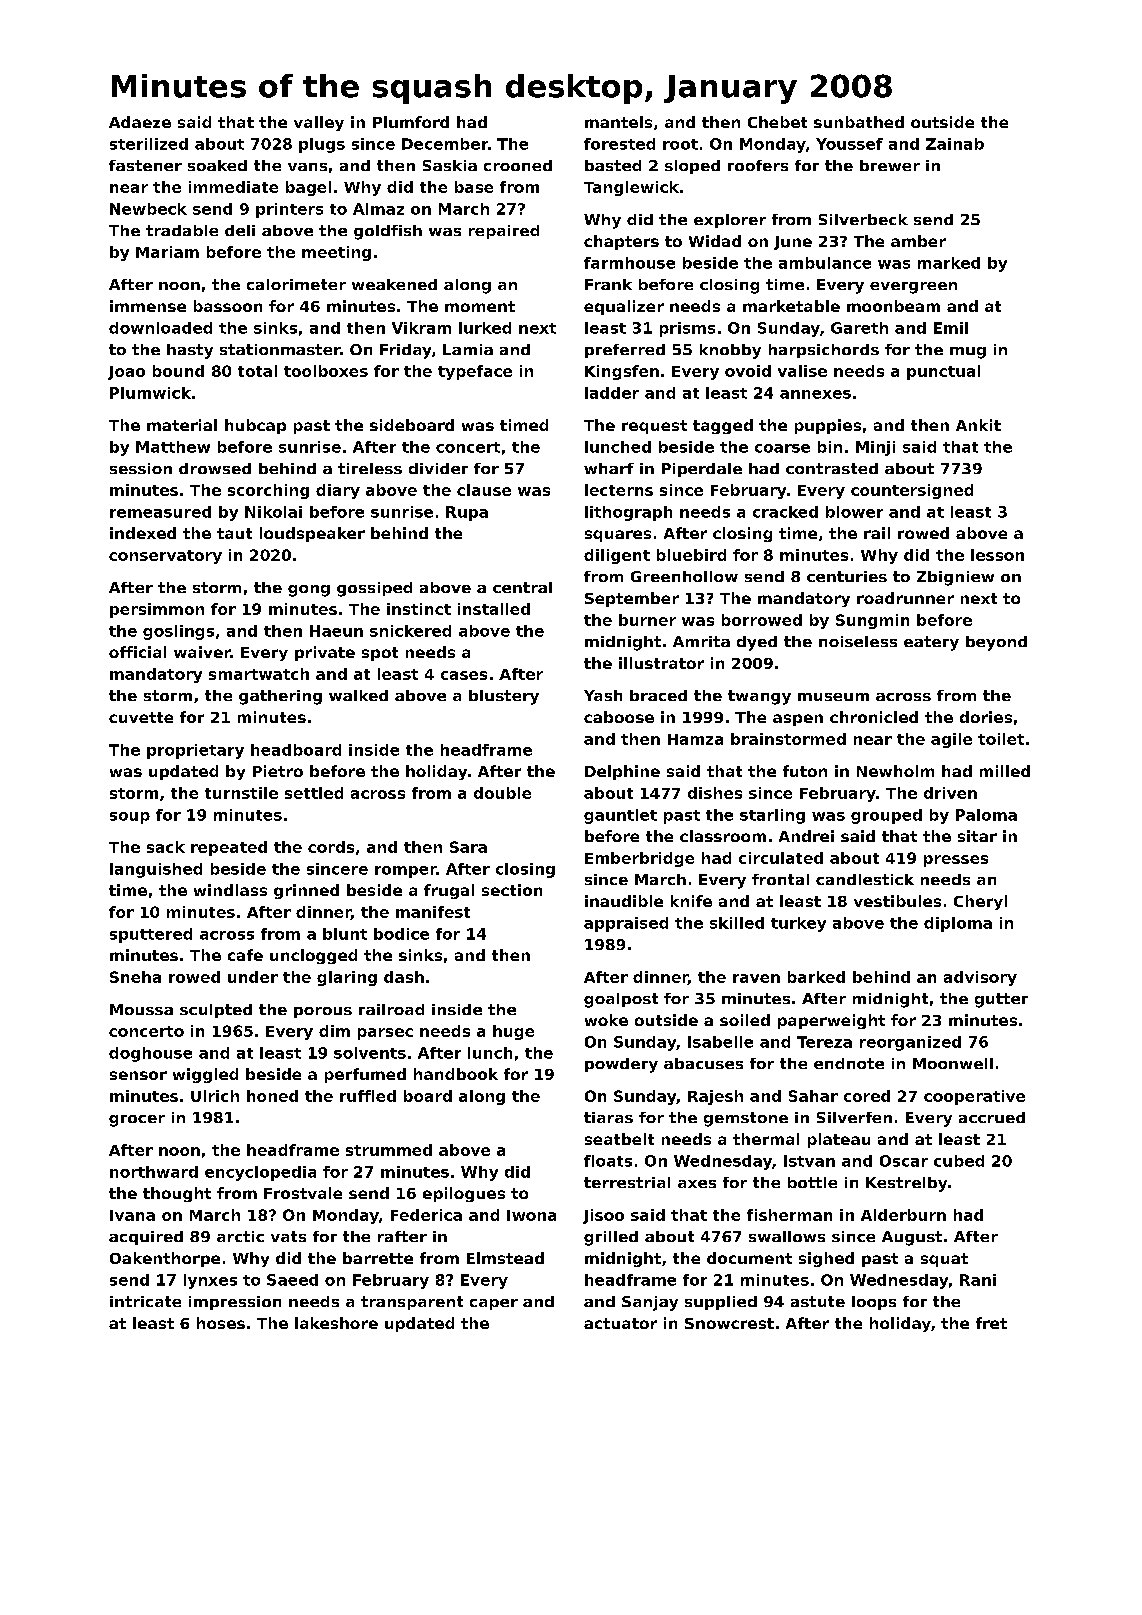  What do you see at coordinates (504, 697) in the screenshot?
I see `blustery` at bounding box center [504, 697].
